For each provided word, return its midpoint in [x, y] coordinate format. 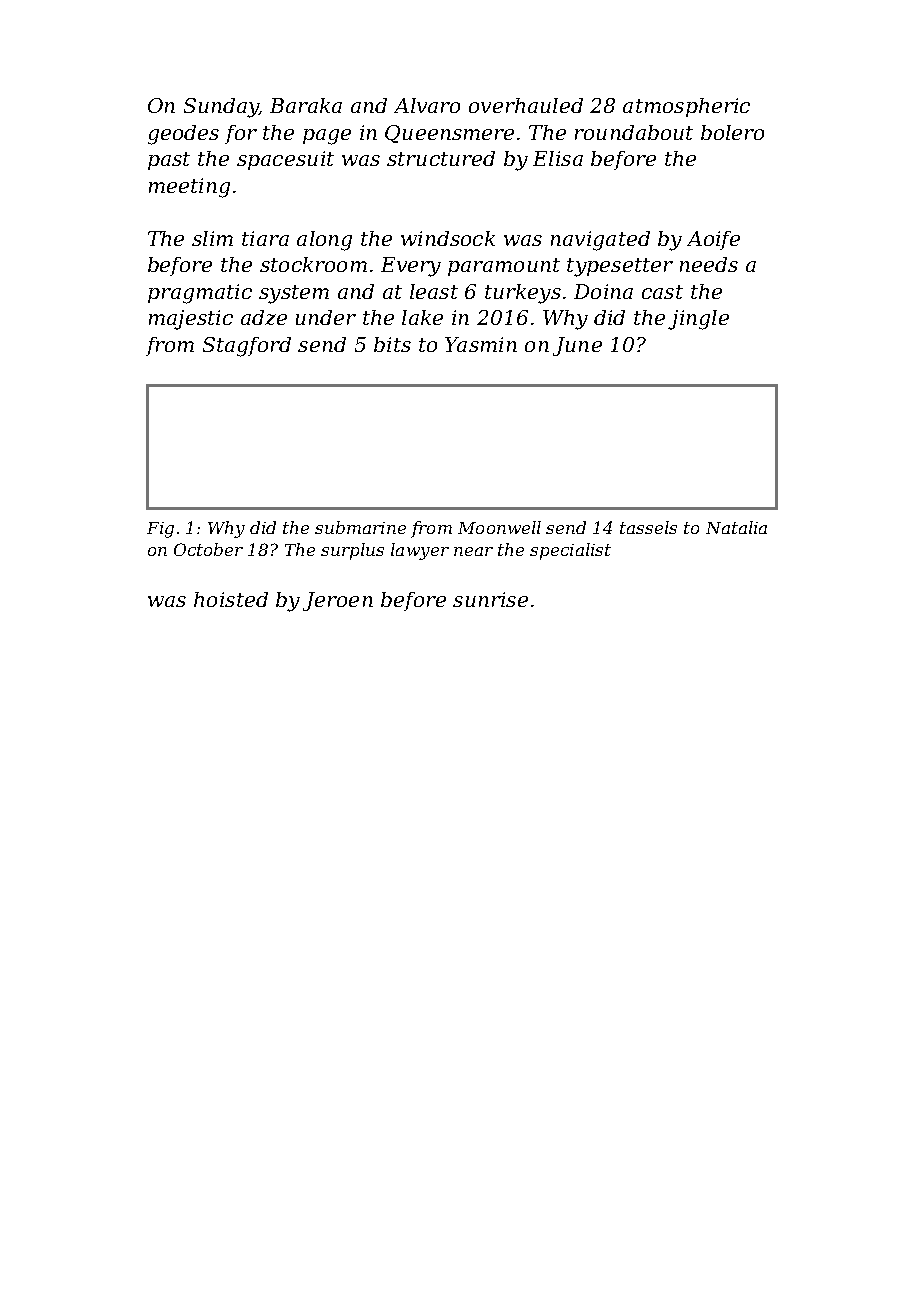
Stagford [247, 347]
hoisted [231, 599]
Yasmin [481, 344]
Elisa [558, 158]
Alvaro [427, 105]
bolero [732, 132]
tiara [265, 238]
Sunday [221, 108]
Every [411, 267]
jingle [698, 320]
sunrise [490, 599]
